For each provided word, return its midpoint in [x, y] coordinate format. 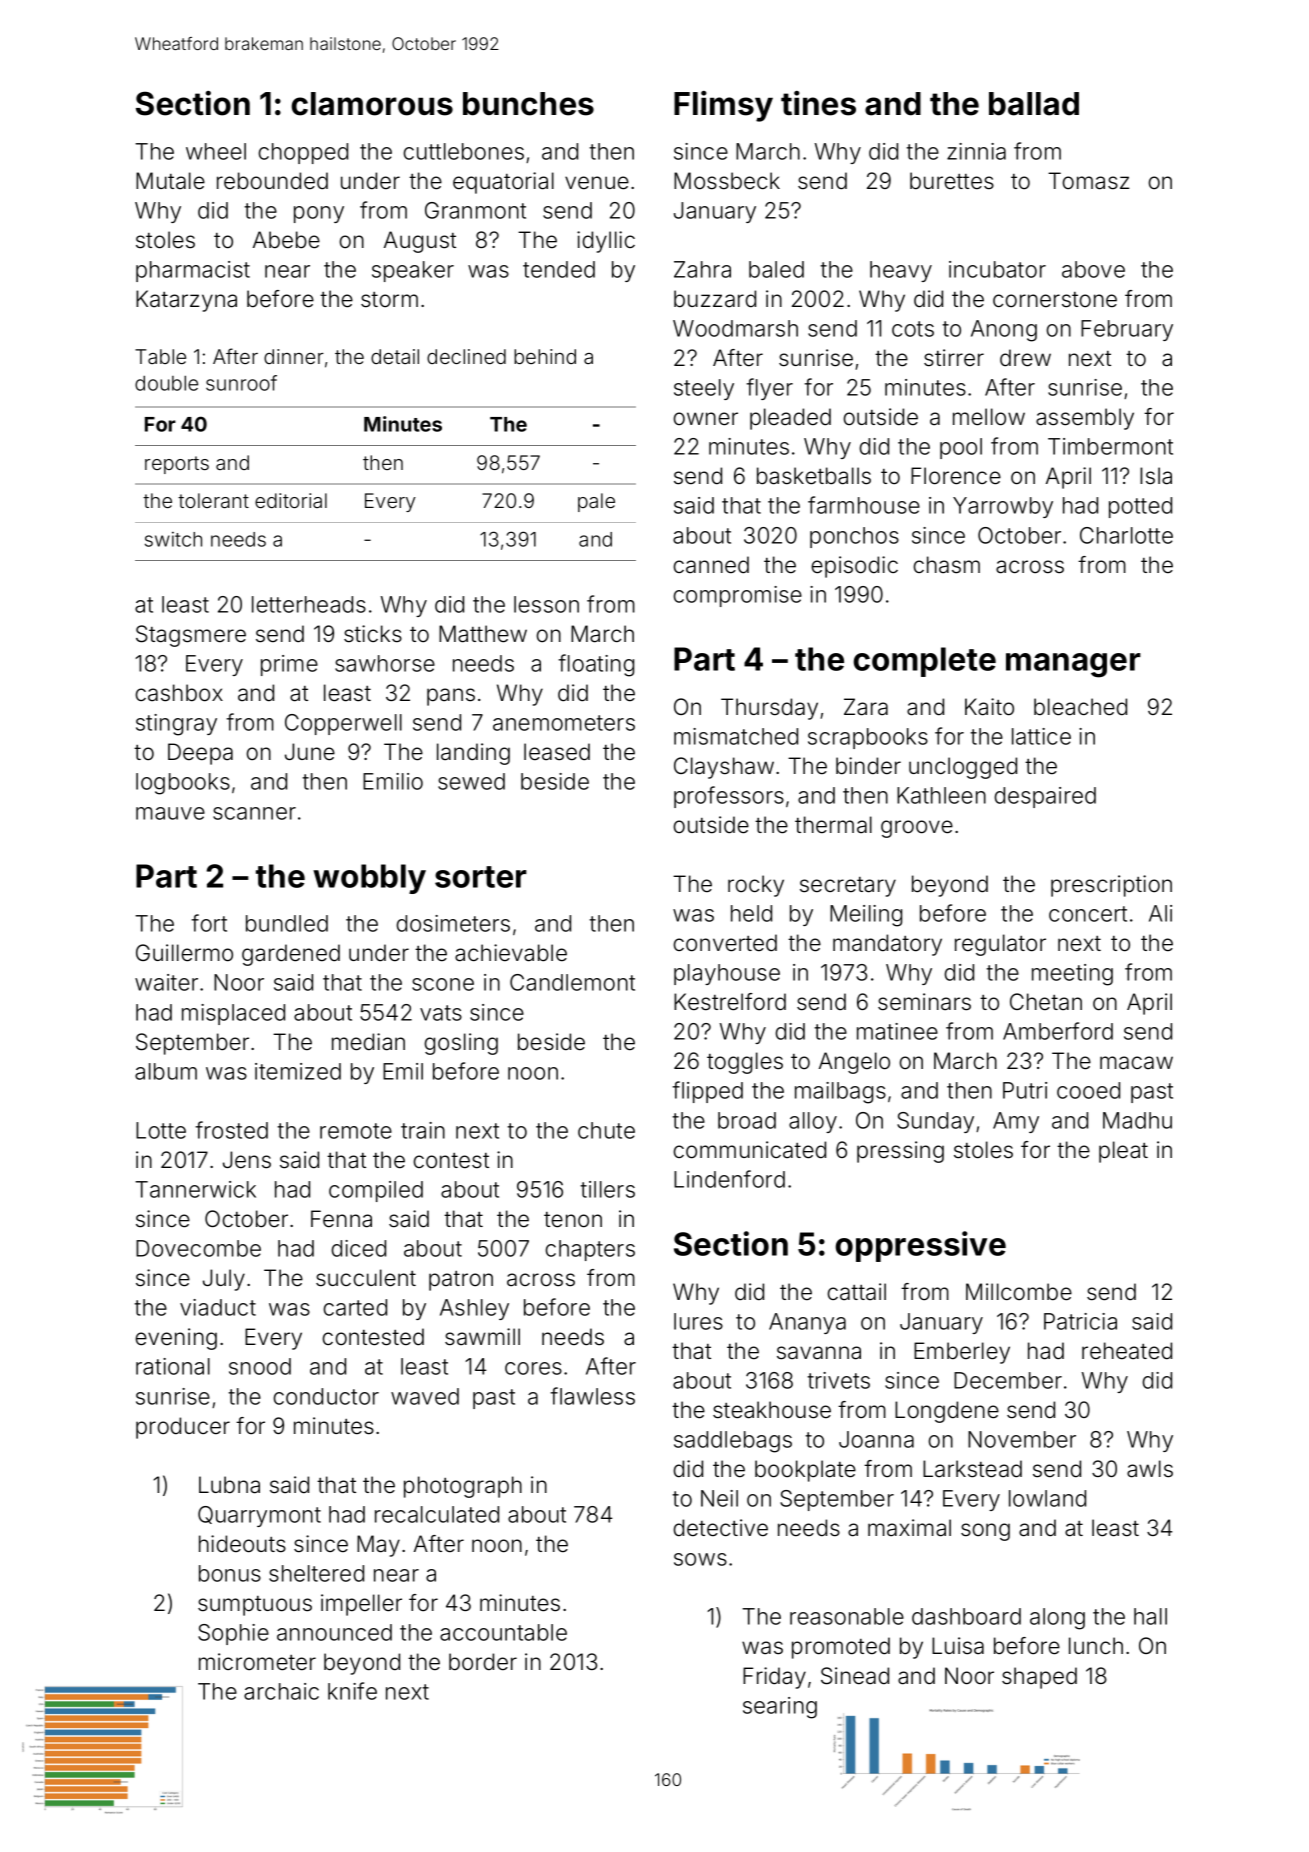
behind [545, 356]
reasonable [847, 1616]
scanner [254, 813]
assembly [1085, 419]
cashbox [179, 693]
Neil [719, 1498]
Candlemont [572, 982]
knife [352, 1691]
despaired [1045, 797]
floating [596, 665]
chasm [947, 565]
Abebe [286, 240]
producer [183, 1428]
